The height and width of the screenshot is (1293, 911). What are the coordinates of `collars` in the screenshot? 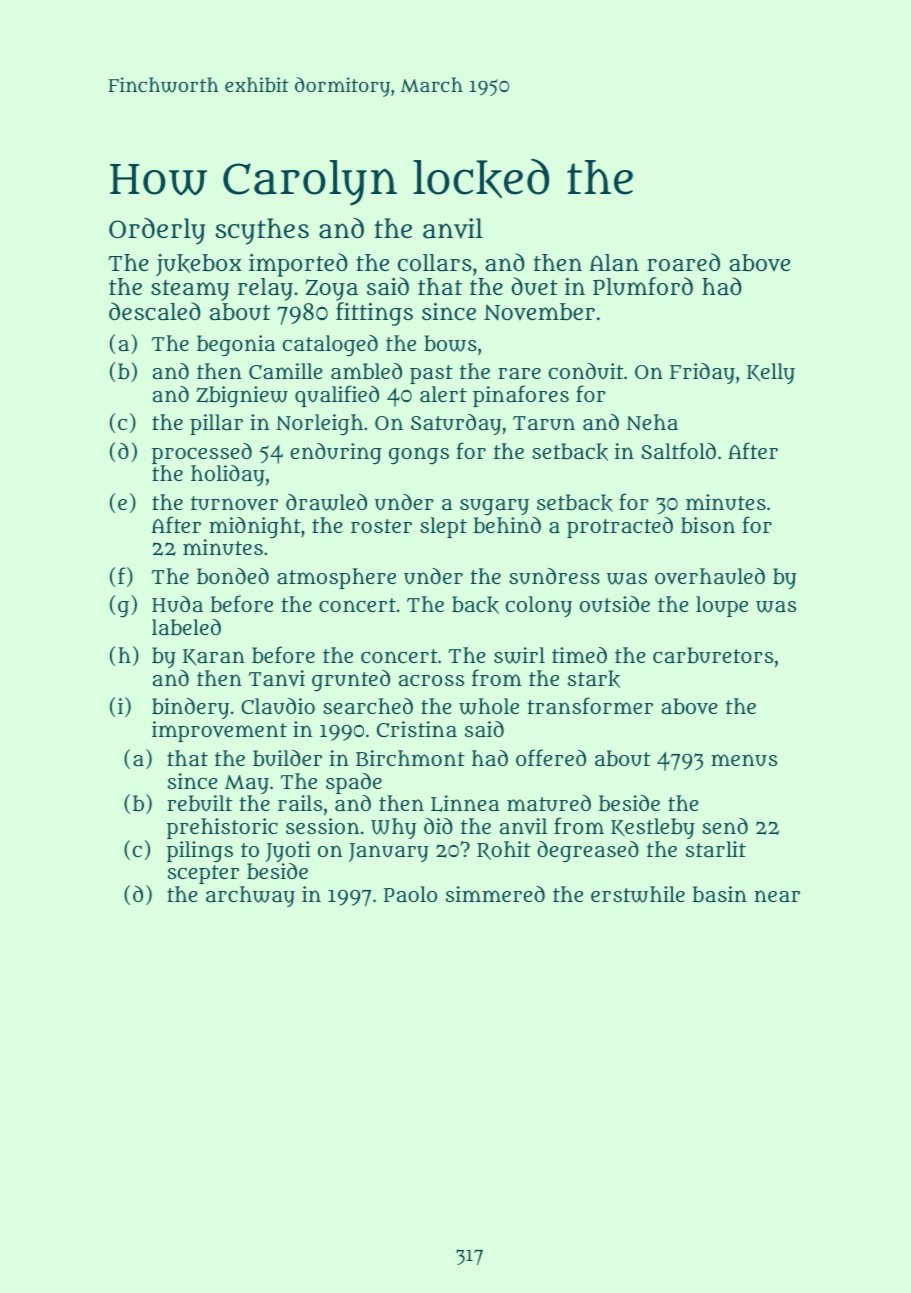 It's located at (435, 262).
